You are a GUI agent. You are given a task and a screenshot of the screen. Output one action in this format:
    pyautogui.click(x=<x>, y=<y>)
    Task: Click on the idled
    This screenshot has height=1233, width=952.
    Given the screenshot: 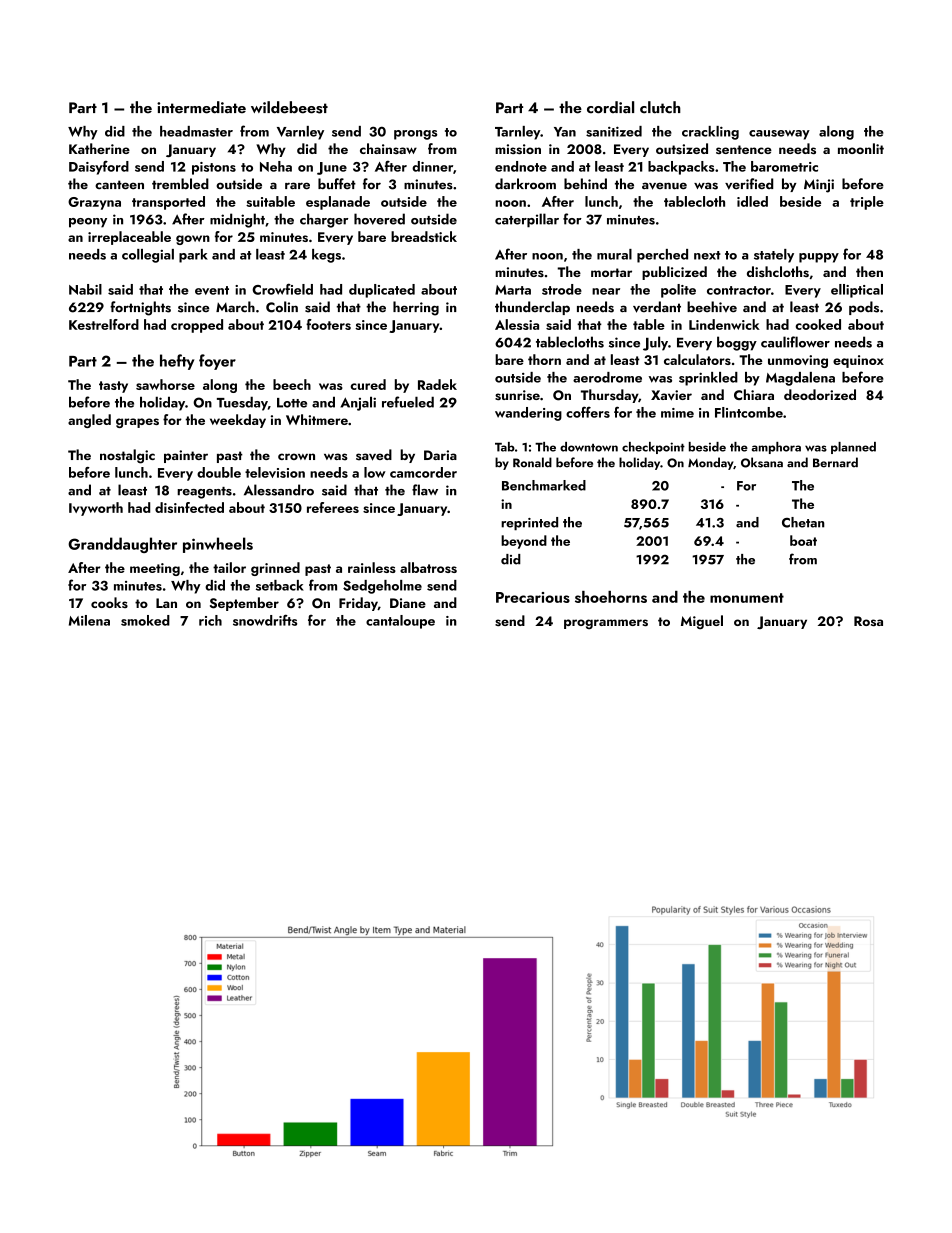 What is the action you would take?
    pyautogui.click(x=752, y=201)
